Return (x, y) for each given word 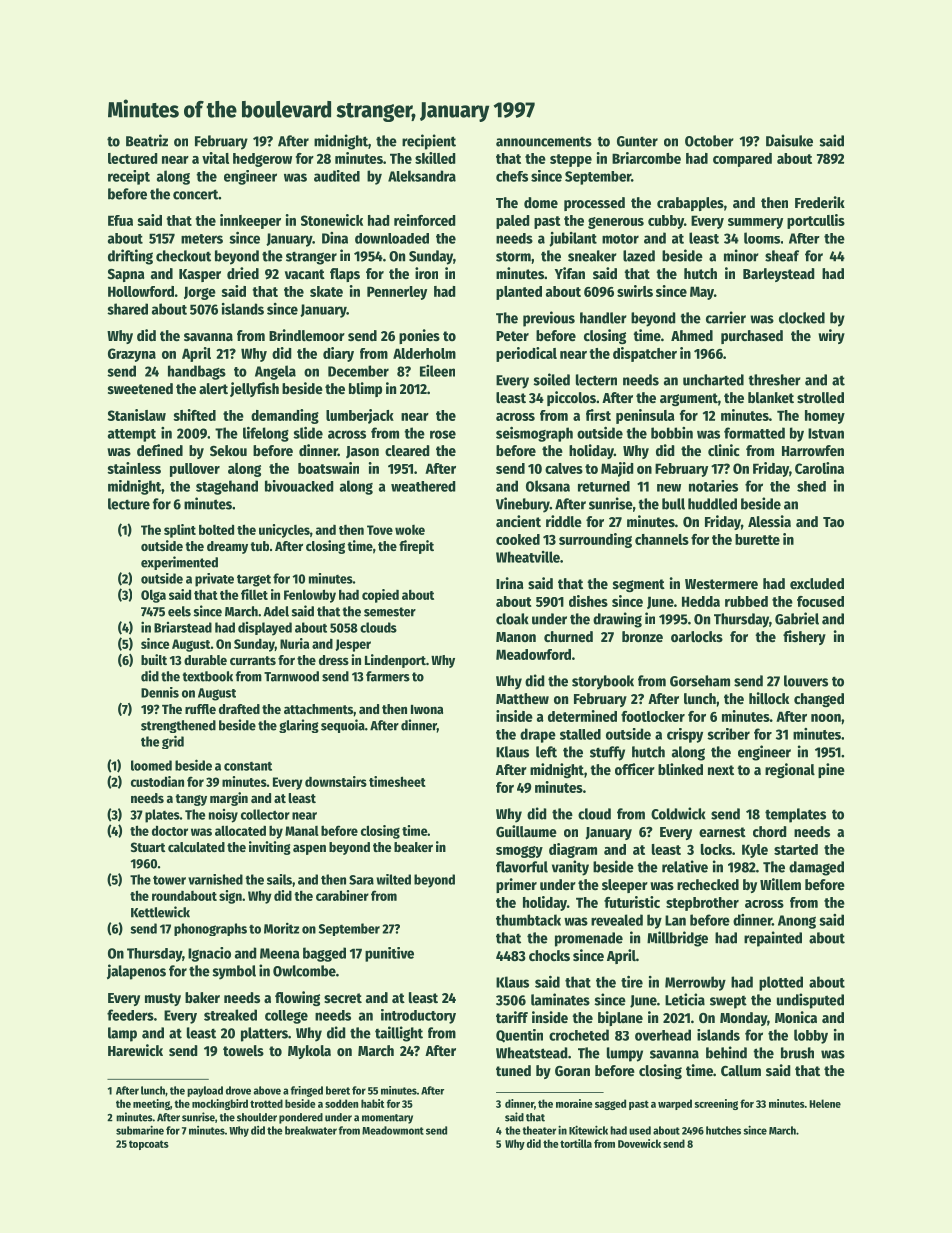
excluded (817, 583)
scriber (728, 734)
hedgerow (262, 160)
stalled (580, 734)
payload (205, 1091)
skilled (435, 158)
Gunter (637, 141)
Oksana (548, 486)
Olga (153, 596)
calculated (196, 847)
